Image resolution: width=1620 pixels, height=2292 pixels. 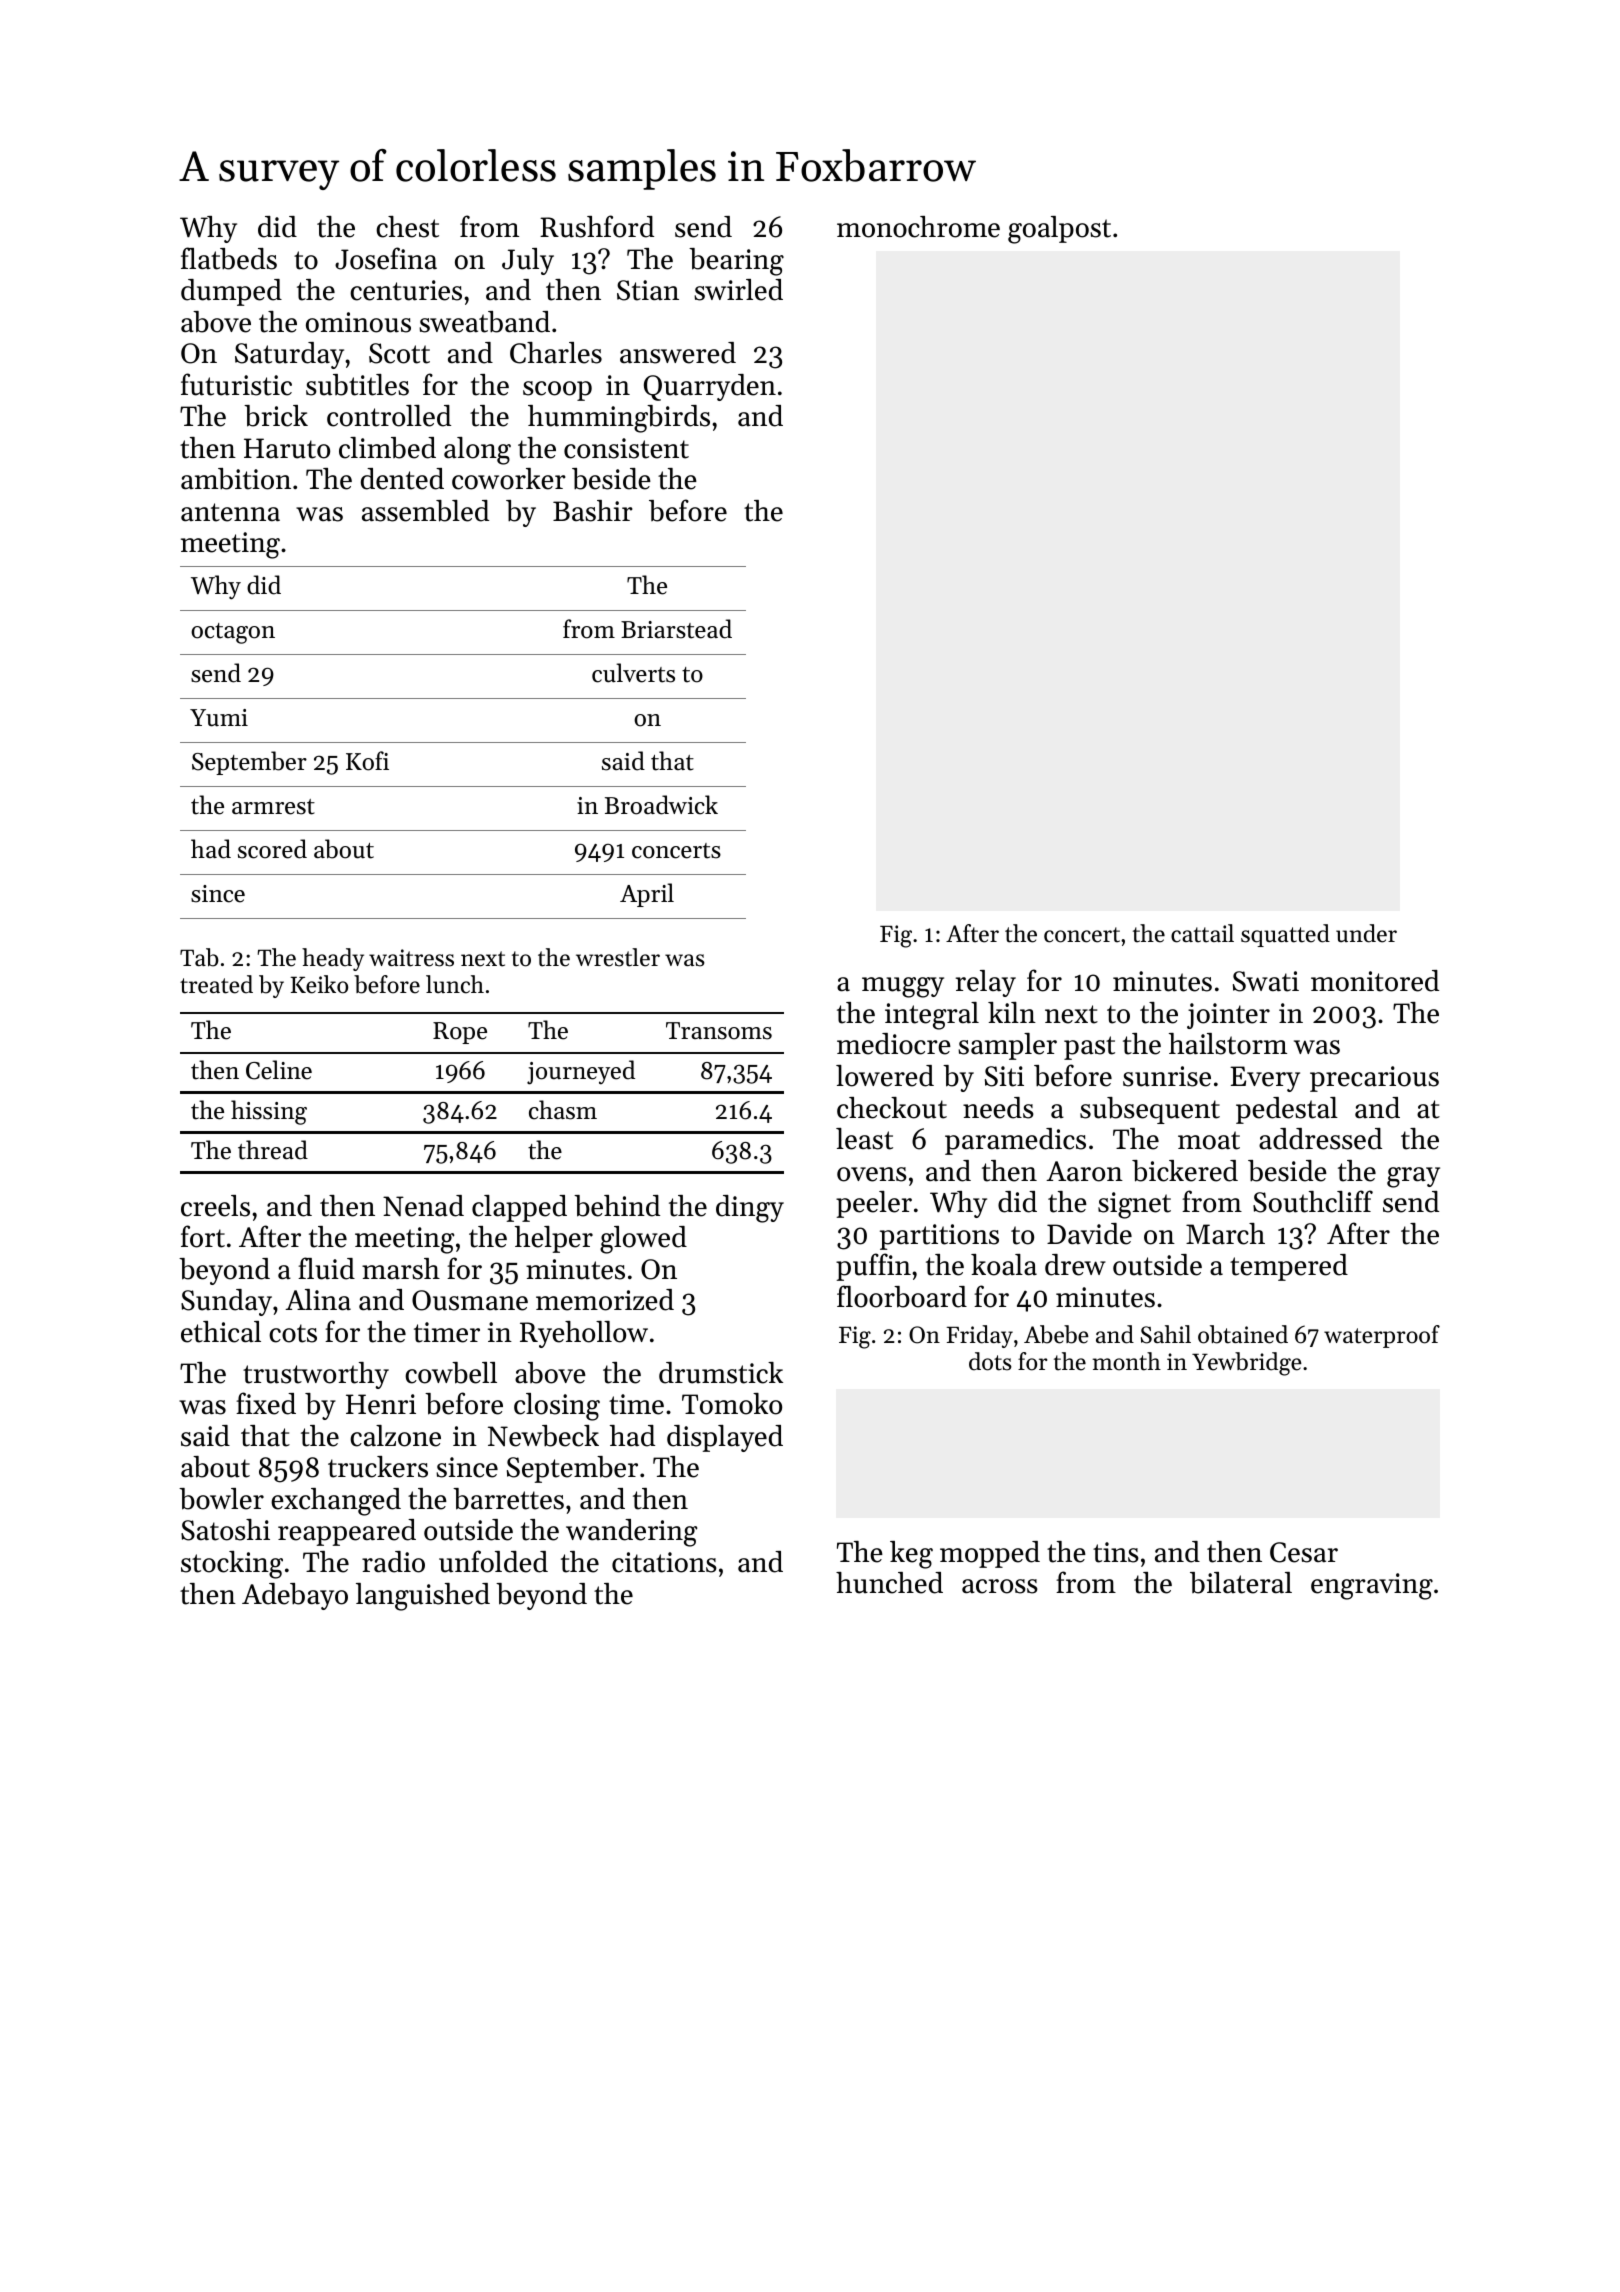 I want to click on Briarstead, so click(x=676, y=629).
